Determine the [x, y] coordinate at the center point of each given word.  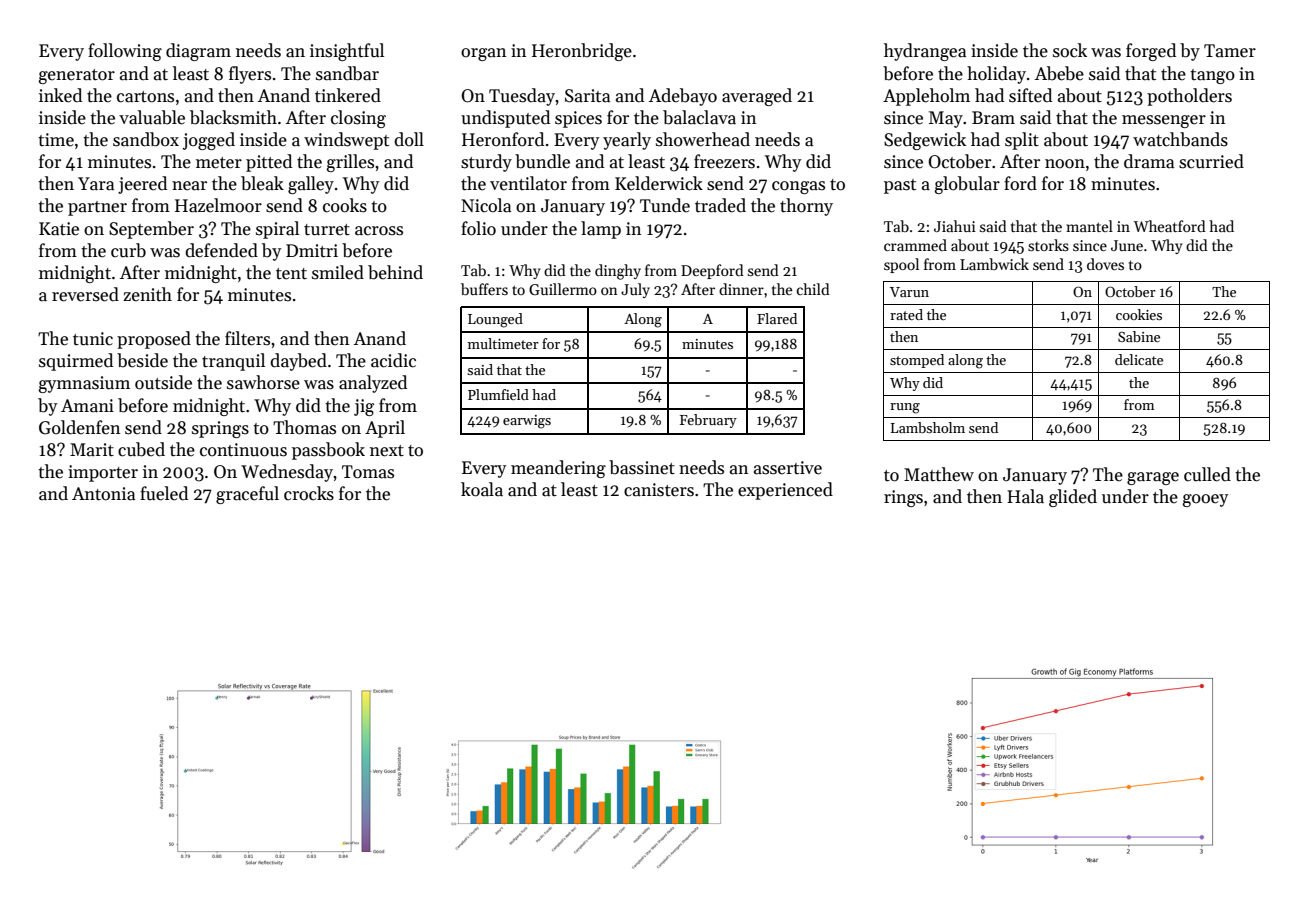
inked [60, 95]
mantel [1089, 226]
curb [128, 250]
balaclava [699, 117]
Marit [92, 450]
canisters [659, 490]
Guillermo [563, 289]
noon [1065, 164]
